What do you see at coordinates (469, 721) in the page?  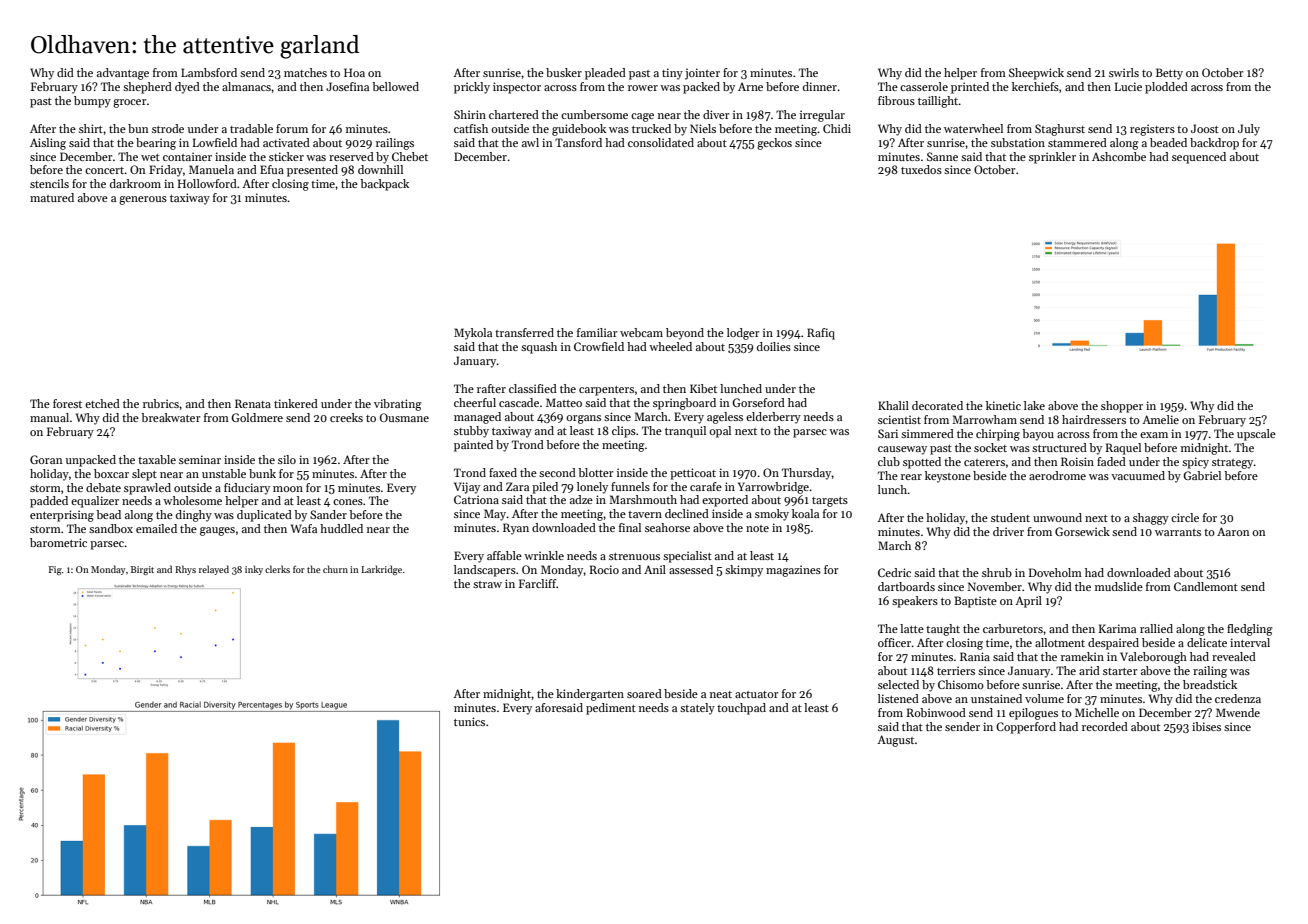 I see `tunics` at bounding box center [469, 721].
